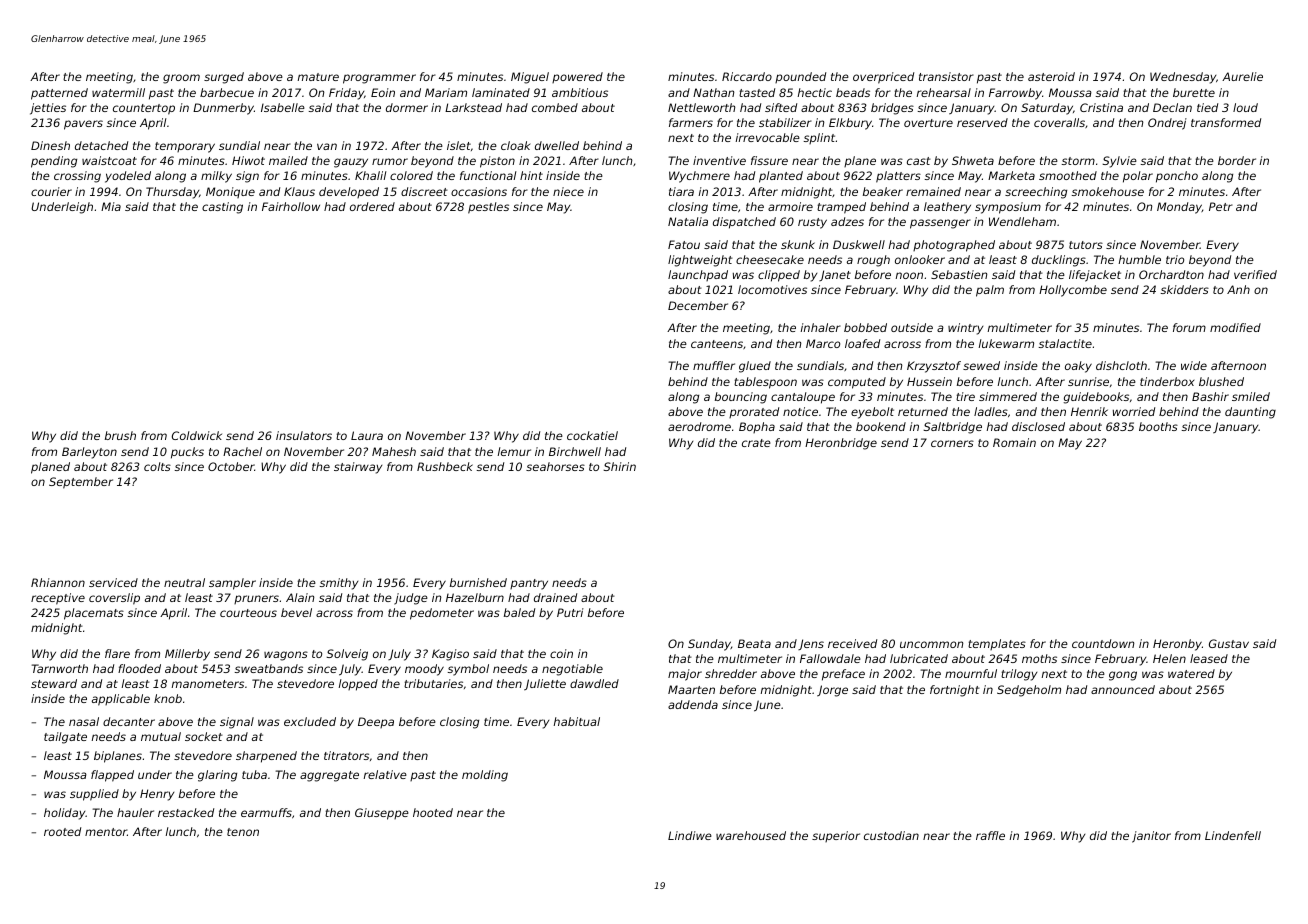 Image resolution: width=1308 pixels, height=924 pixels. Describe the element at coordinates (741, 398) in the screenshot. I see `bouncing` at that location.
